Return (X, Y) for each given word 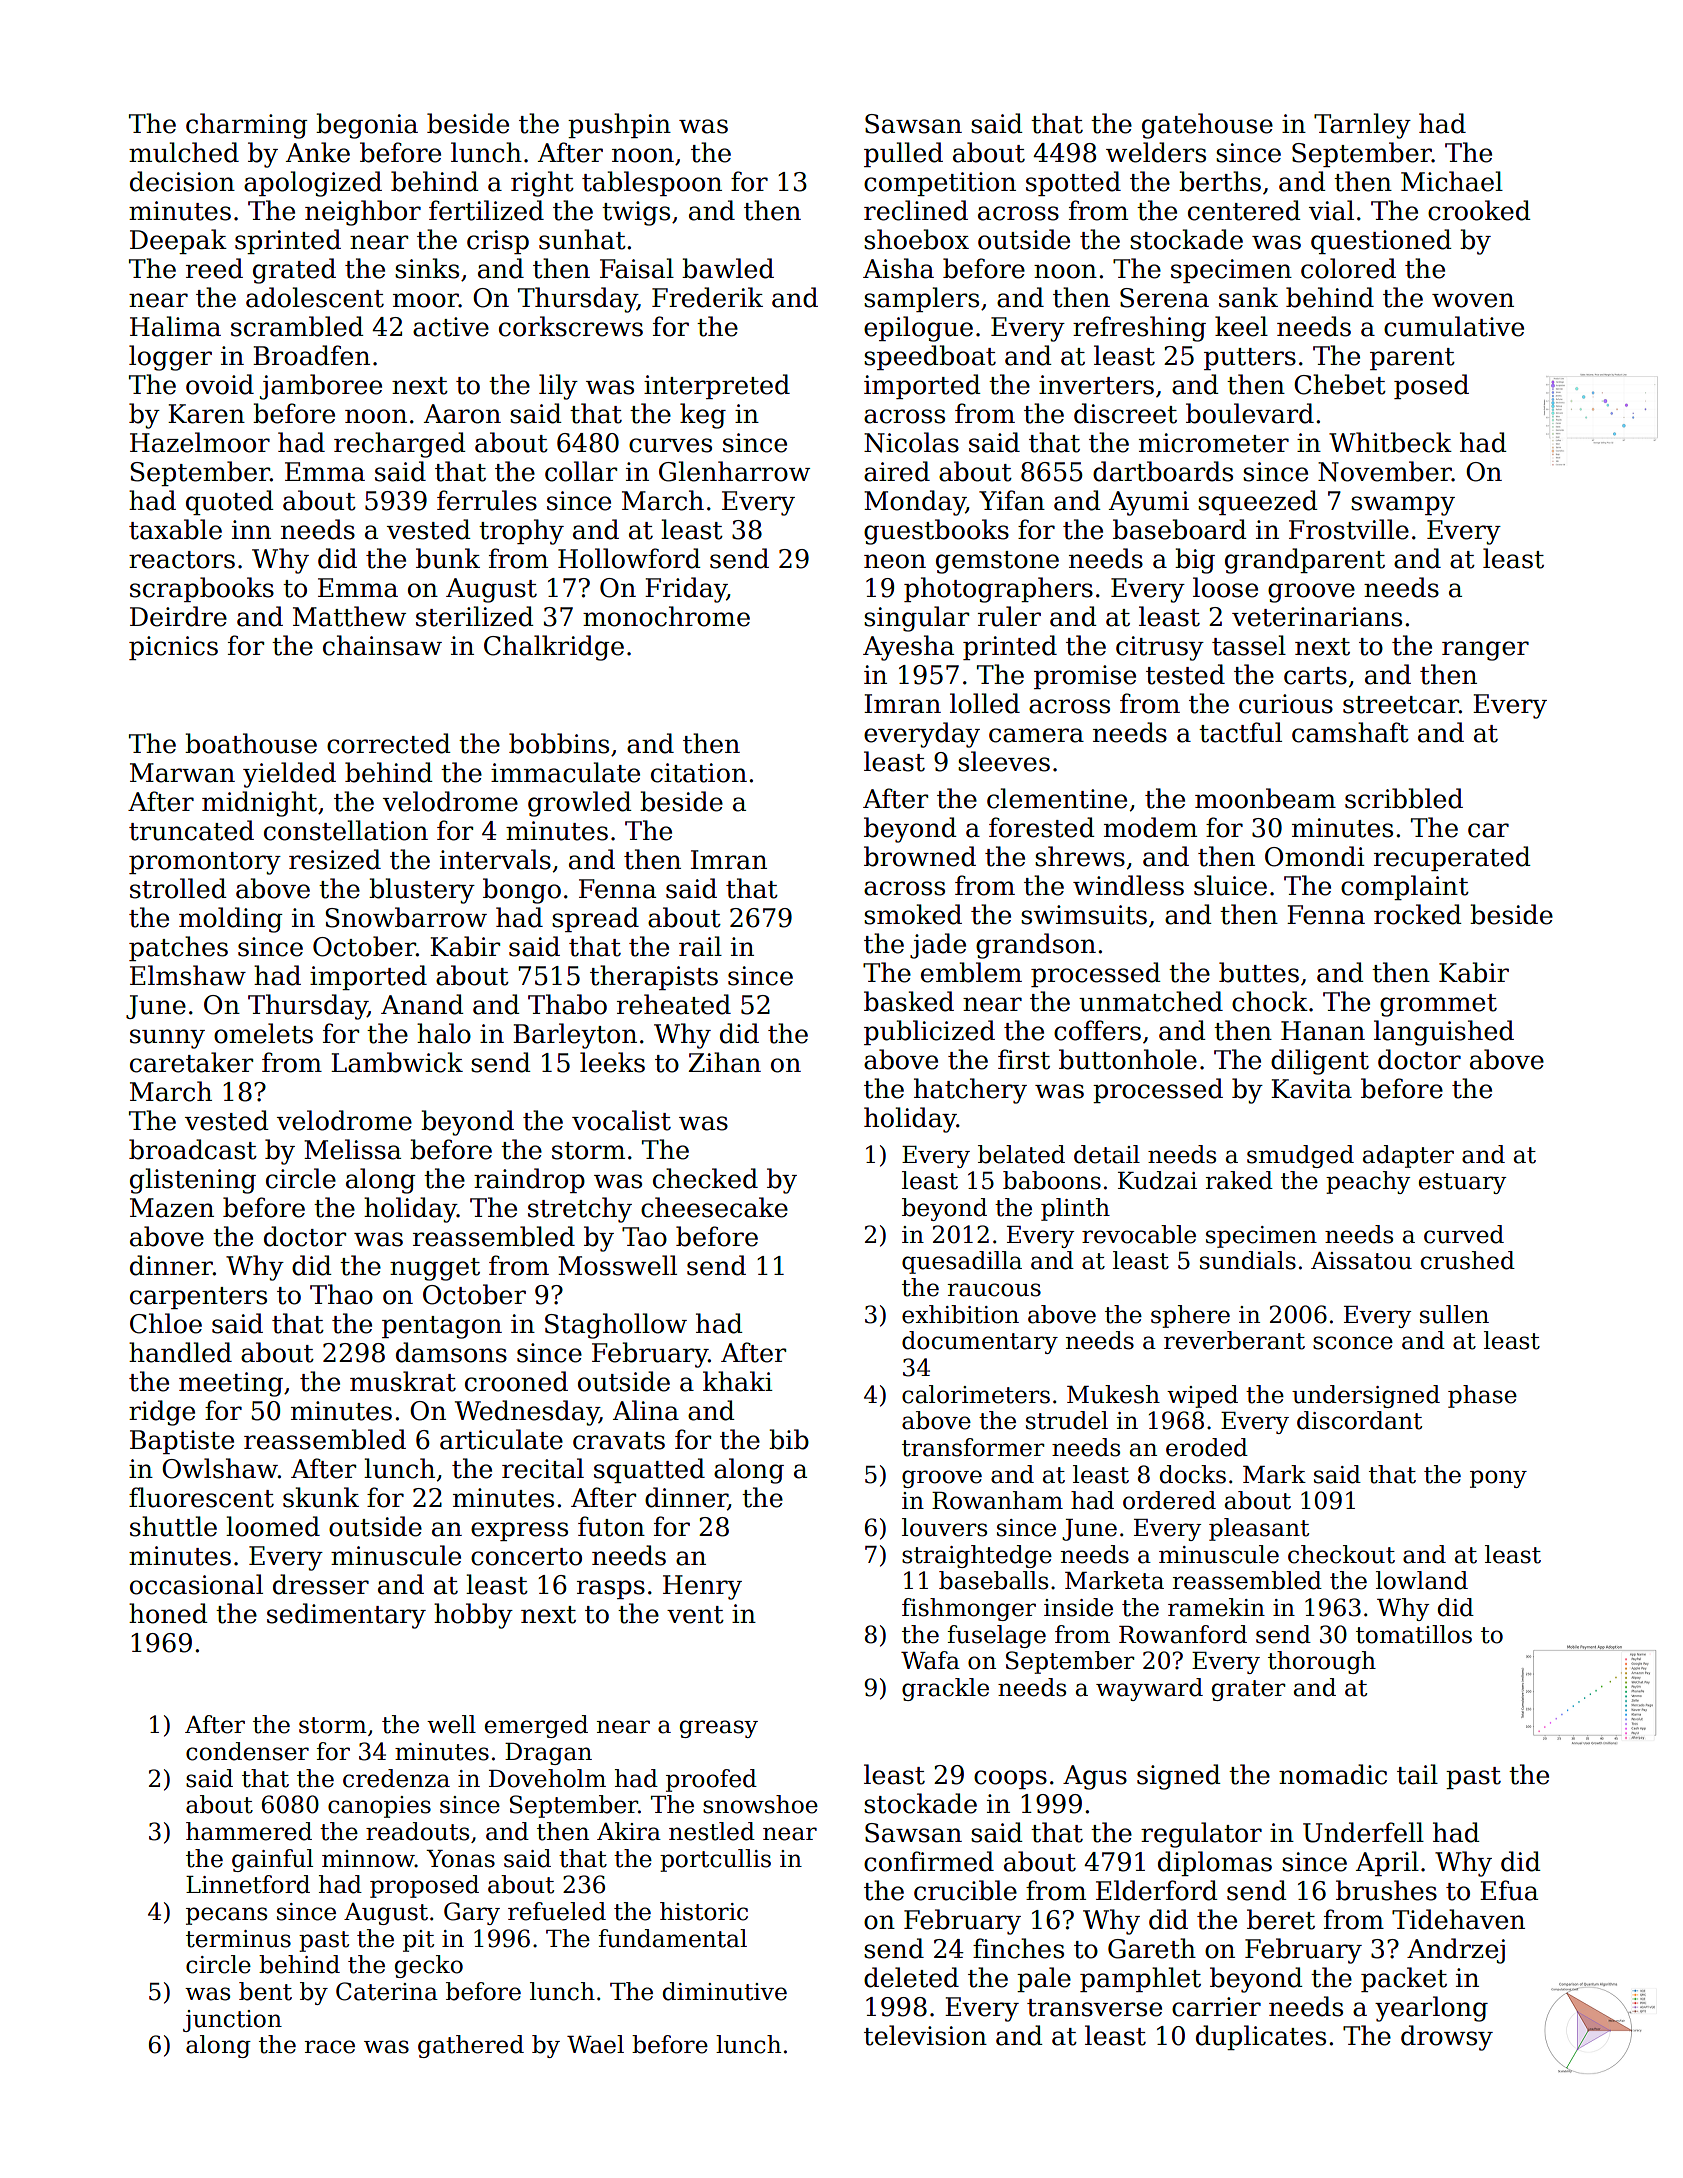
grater (1249, 1690)
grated (294, 271)
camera (1036, 735)
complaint (1405, 887)
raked (1239, 1180)
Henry (702, 1587)
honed (168, 1613)
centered (1244, 210)
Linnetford (248, 1884)
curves (670, 445)
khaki (738, 1381)
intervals (495, 859)
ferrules (487, 500)
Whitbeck (1390, 442)
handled (180, 1352)
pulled (903, 154)
